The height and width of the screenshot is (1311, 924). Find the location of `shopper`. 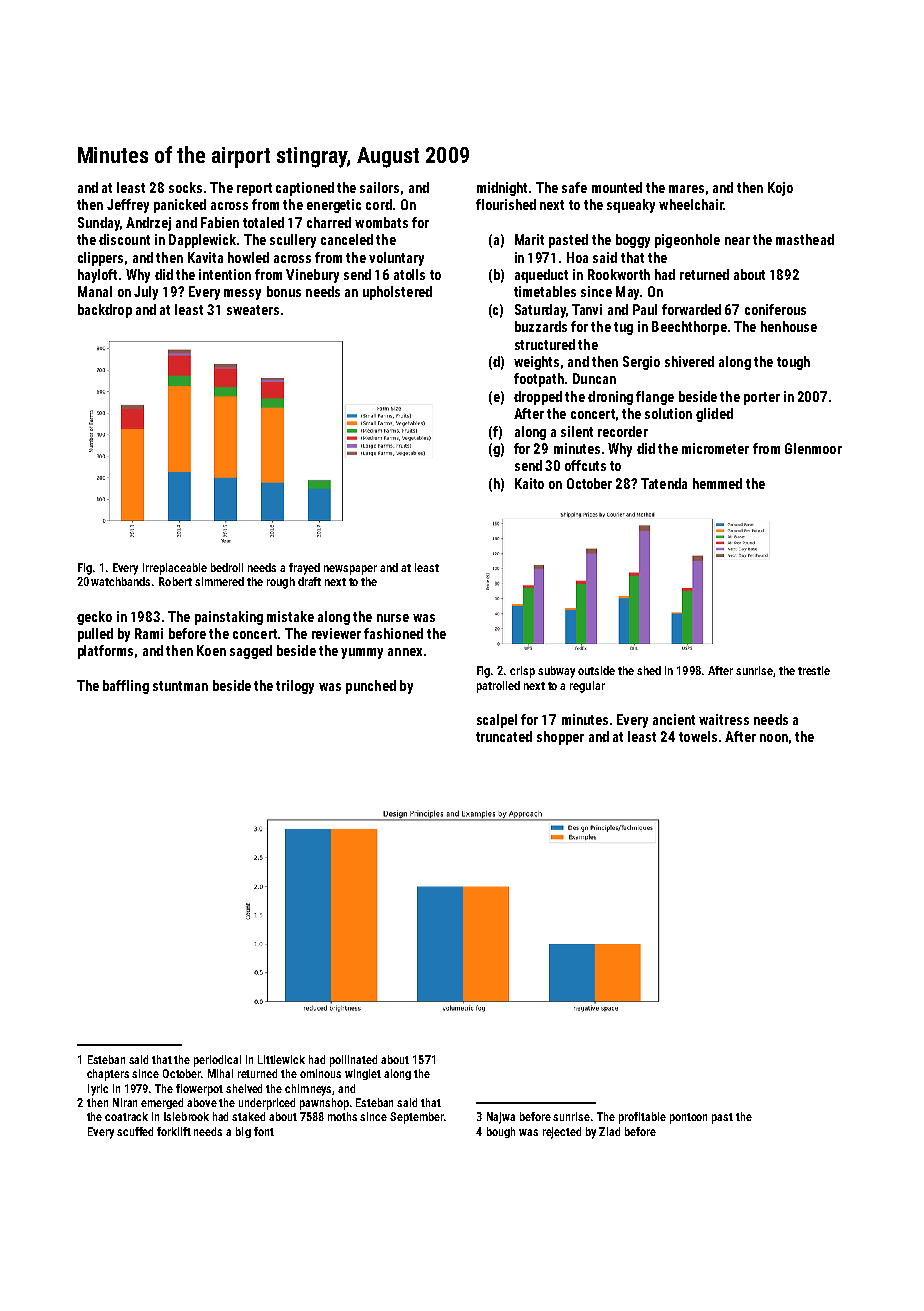

shopper is located at coordinates (560, 738).
